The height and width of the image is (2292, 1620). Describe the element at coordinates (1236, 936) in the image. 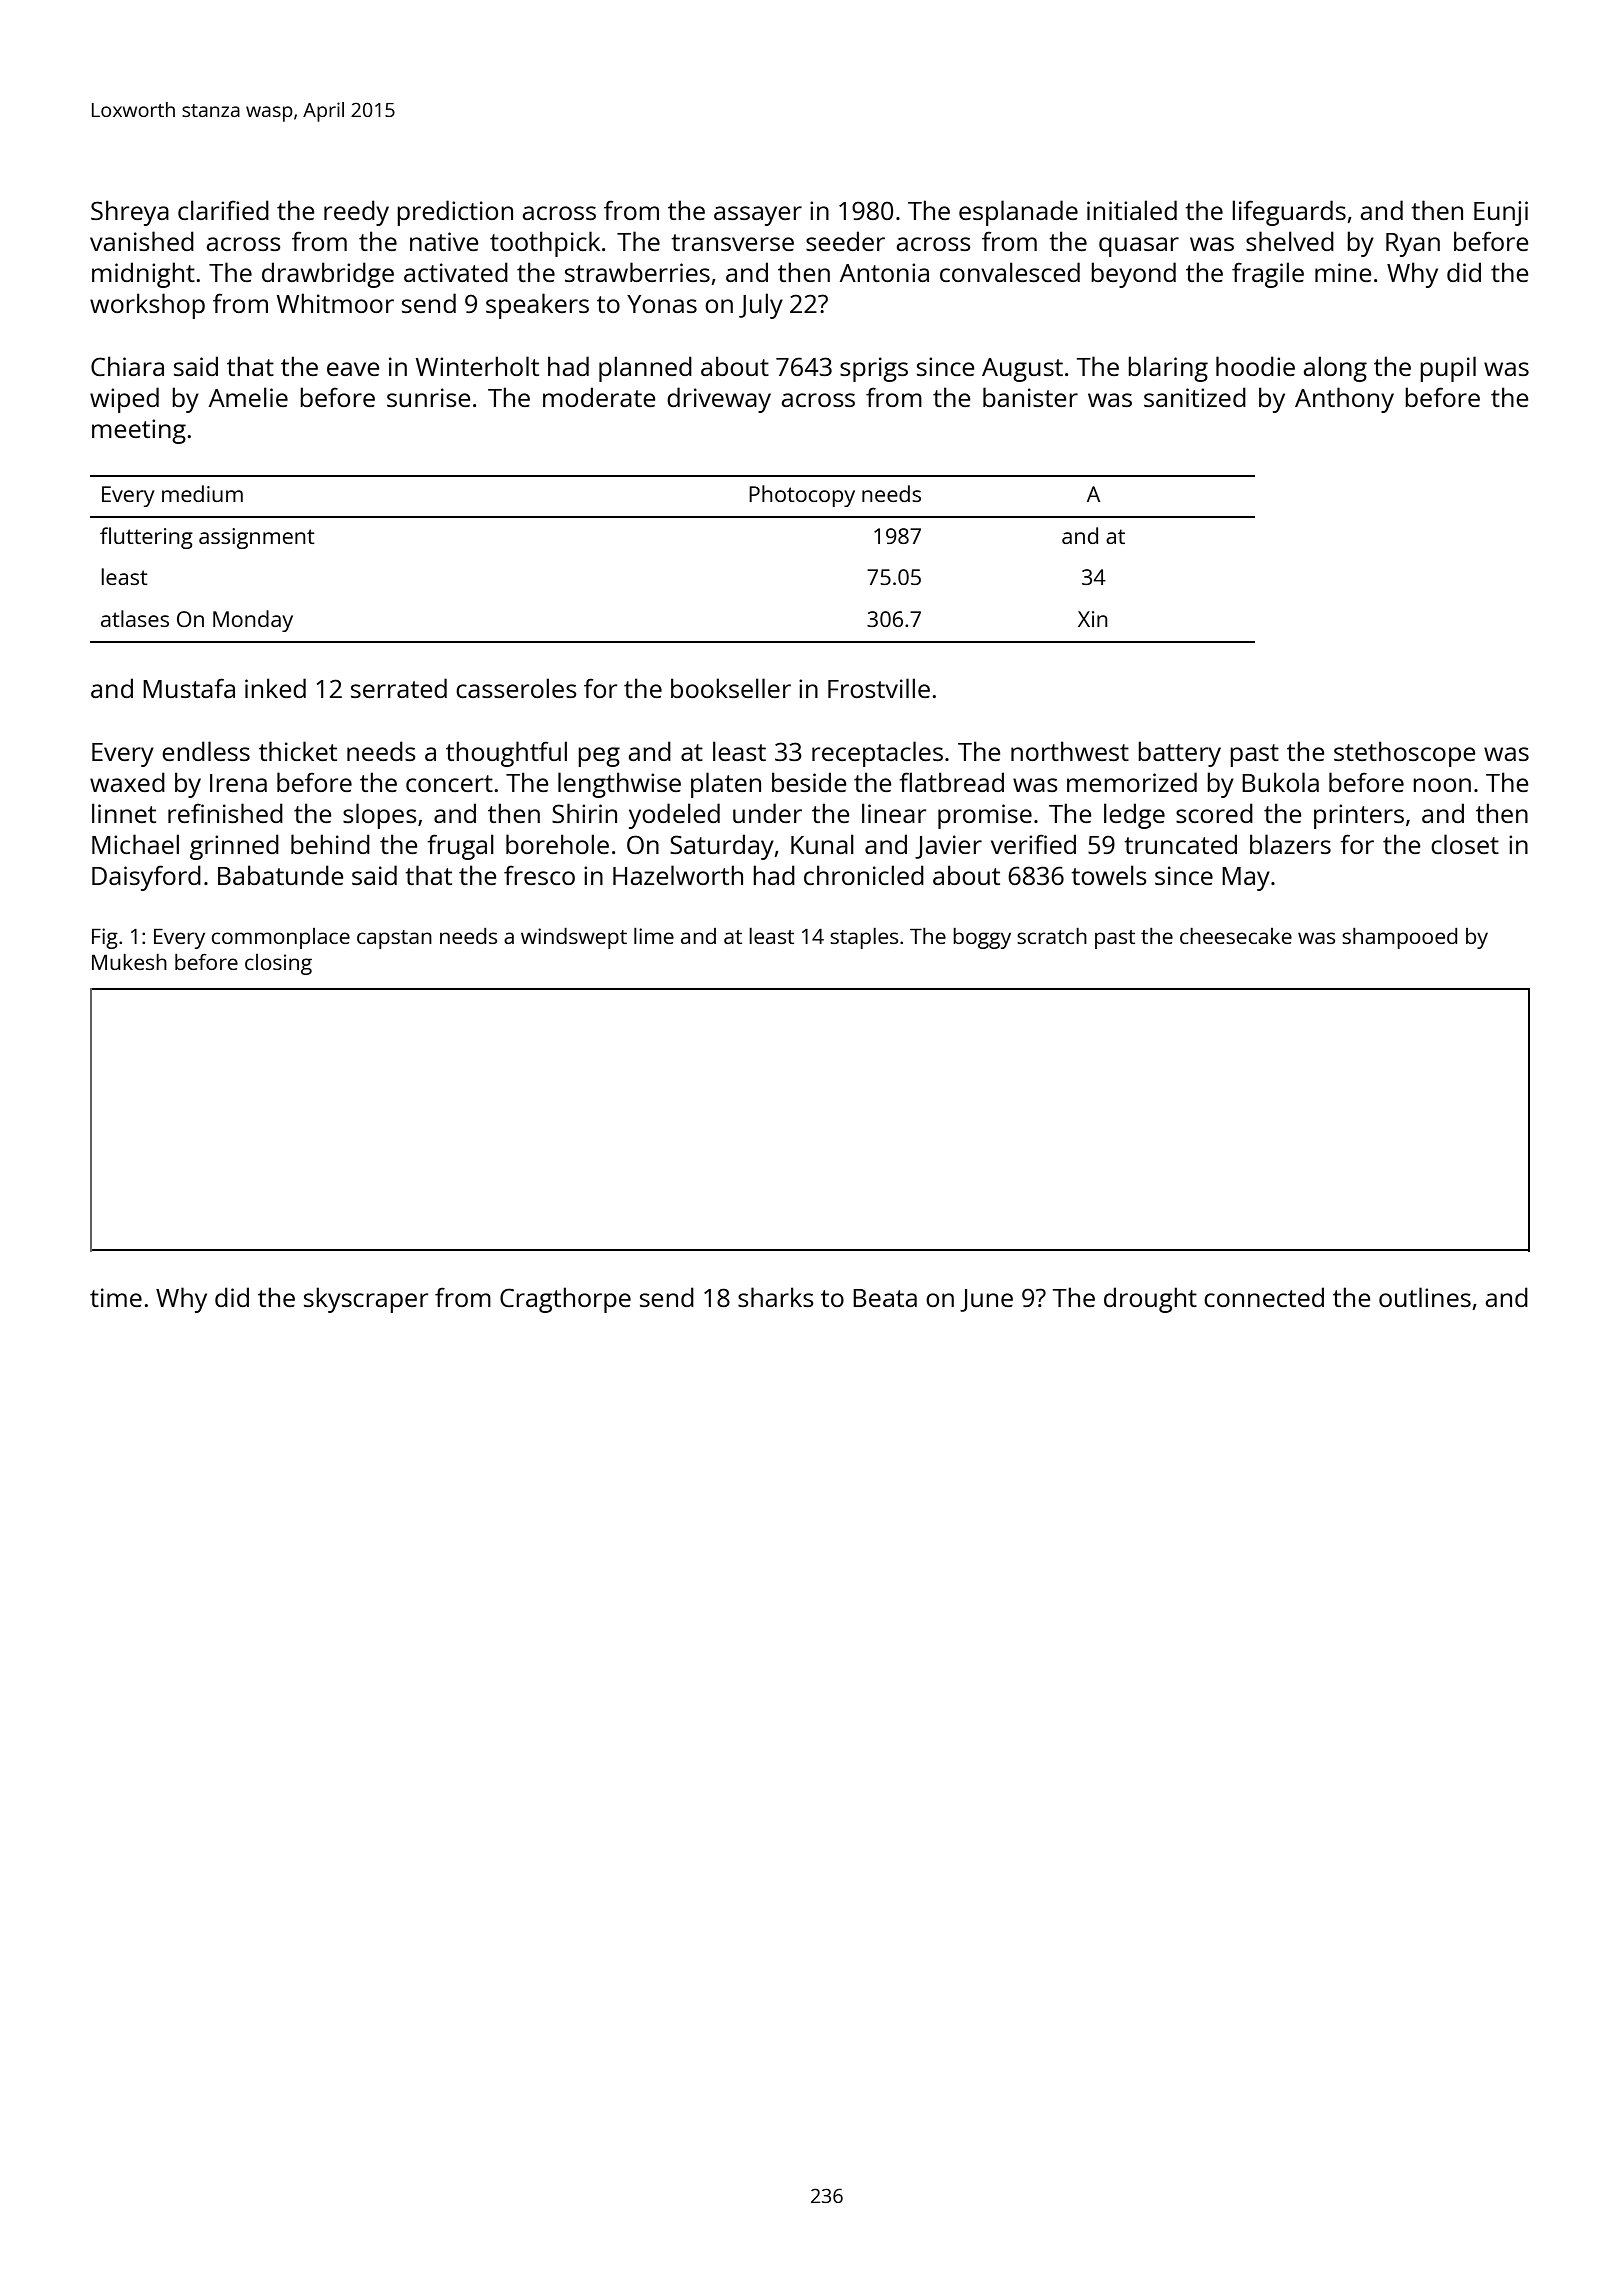

I see `cheesecake` at that location.
